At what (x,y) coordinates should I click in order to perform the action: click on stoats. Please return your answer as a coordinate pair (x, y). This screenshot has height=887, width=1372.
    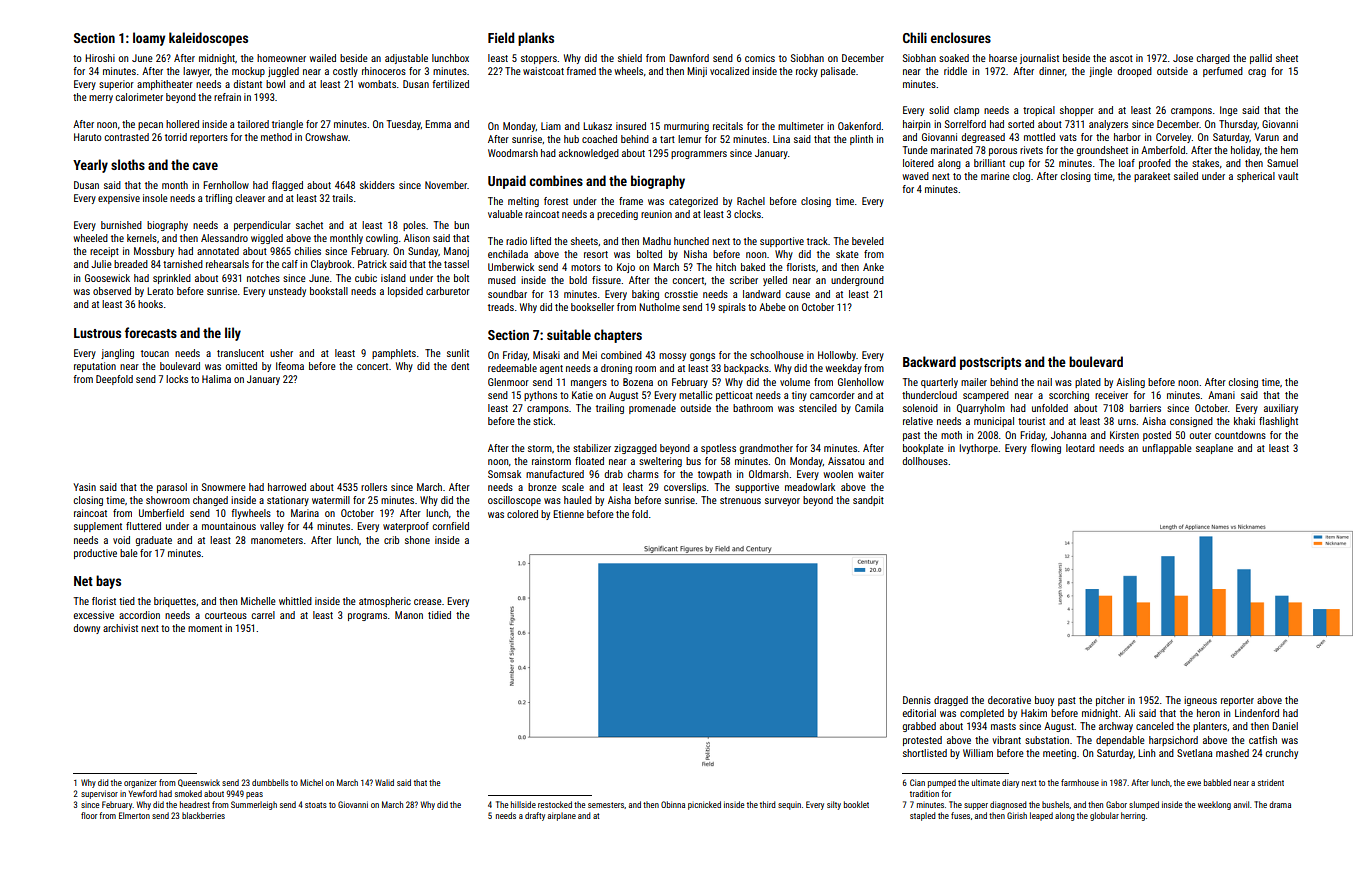
    Looking at the image, I should click on (316, 805).
